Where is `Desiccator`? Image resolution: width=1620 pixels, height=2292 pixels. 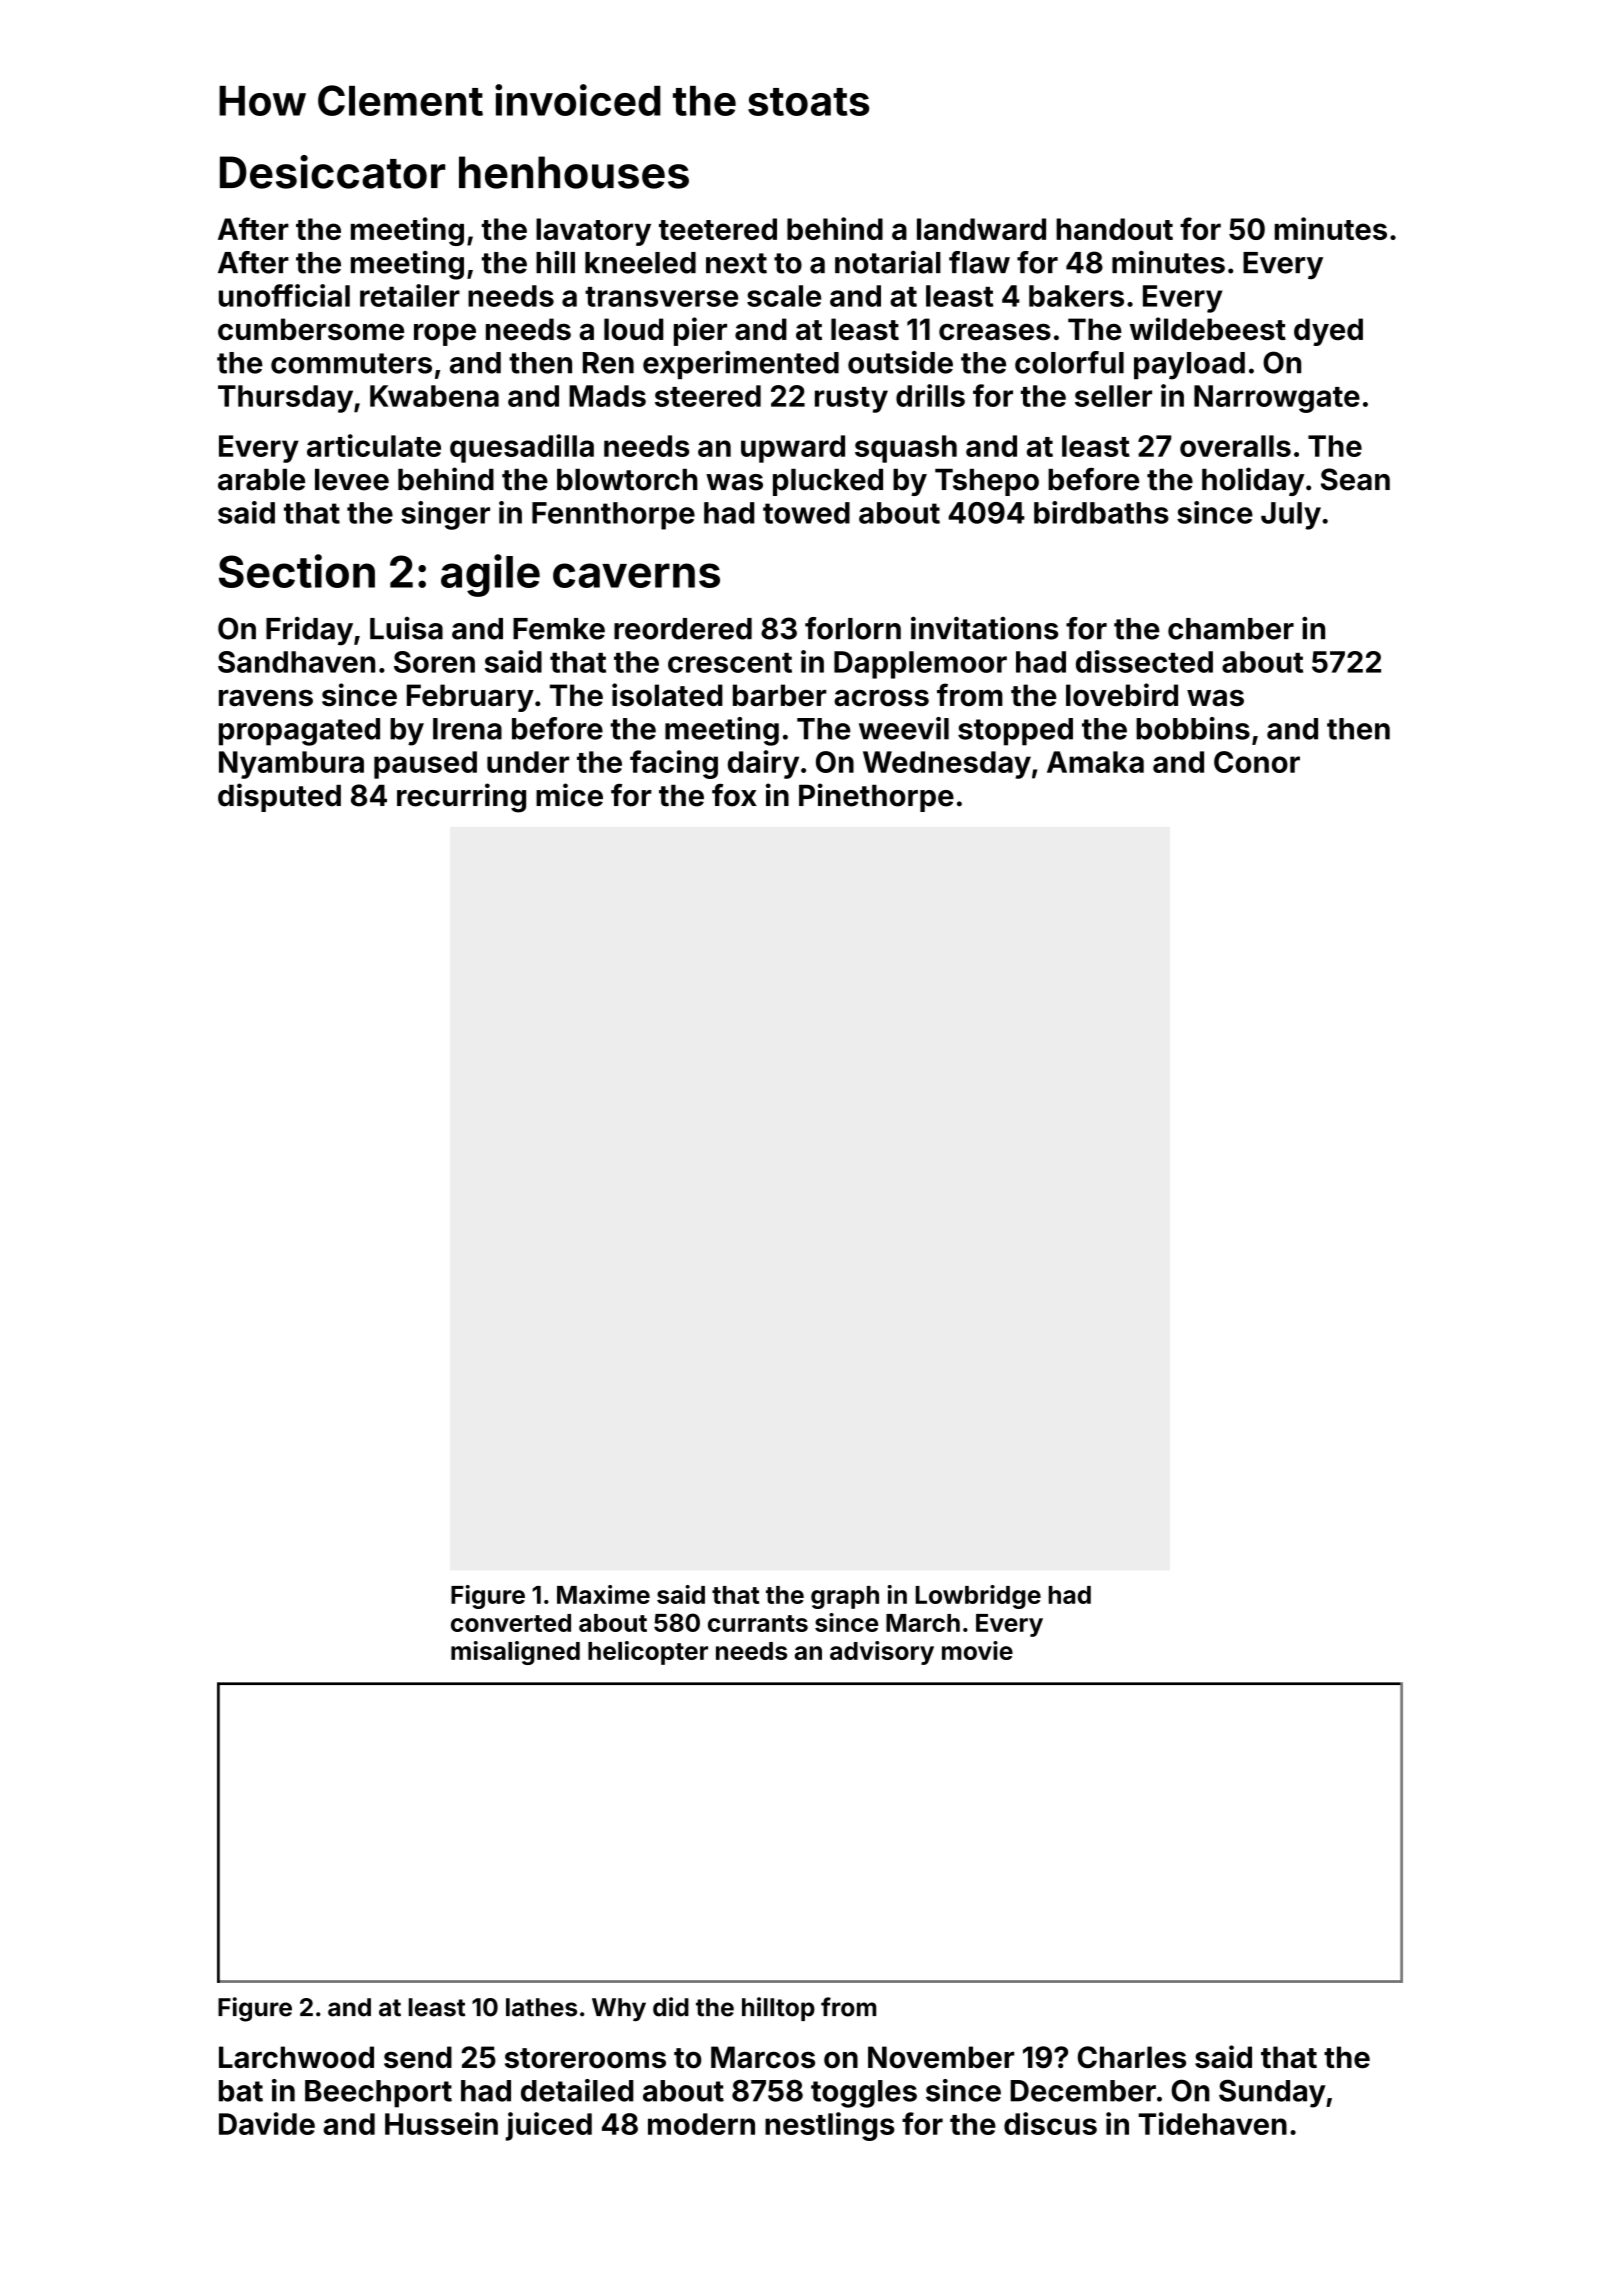
Desiccator is located at coordinates (332, 172).
